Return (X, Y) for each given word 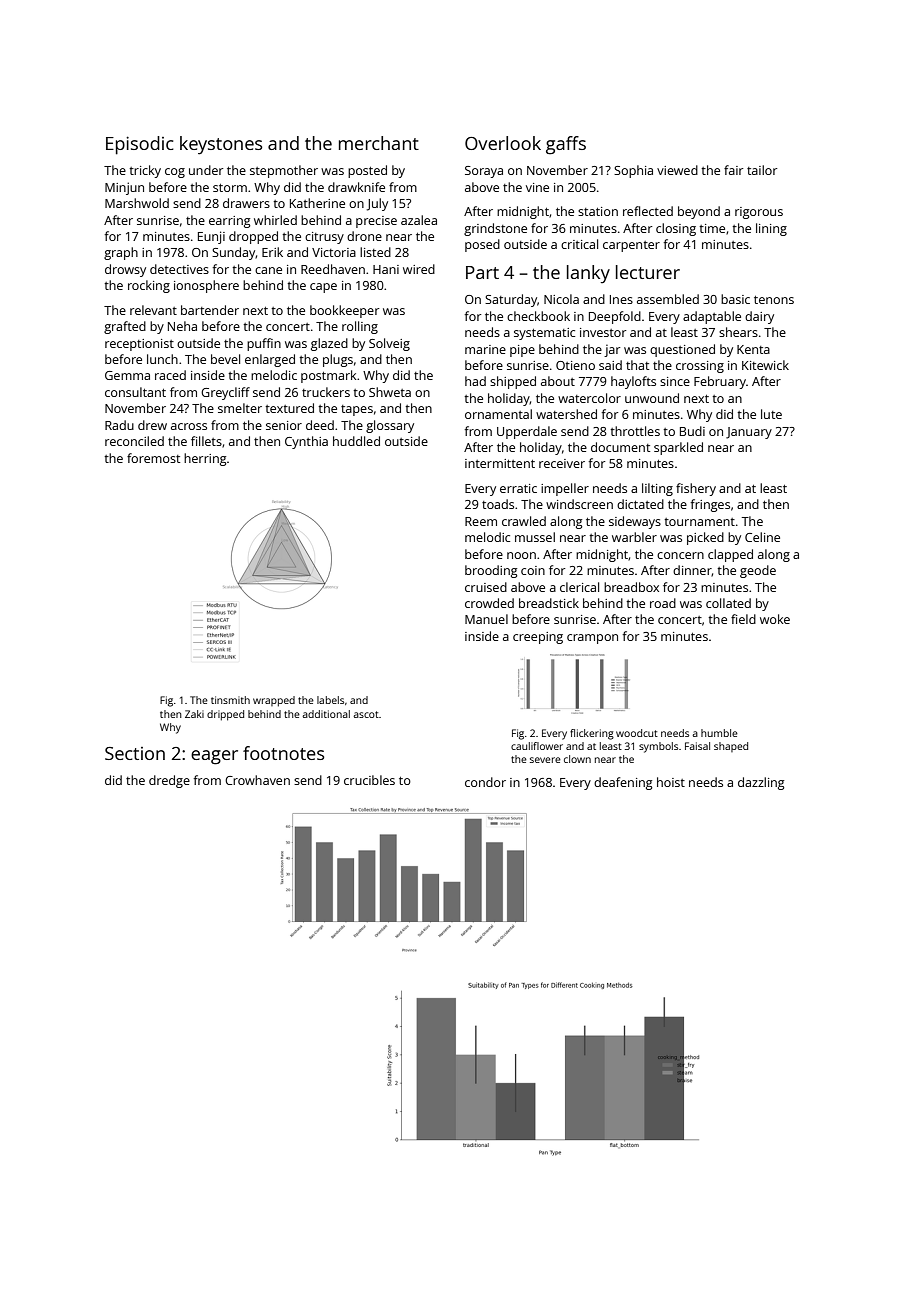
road (663, 603)
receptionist (139, 345)
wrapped (274, 701)
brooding (491, 571)
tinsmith (230, 700)
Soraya (484, 172)
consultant (135, 392)
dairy (759, 317)
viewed (677, 170)
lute (771, 414)
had (475, 381)
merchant (379, 143)
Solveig (389, 344)
